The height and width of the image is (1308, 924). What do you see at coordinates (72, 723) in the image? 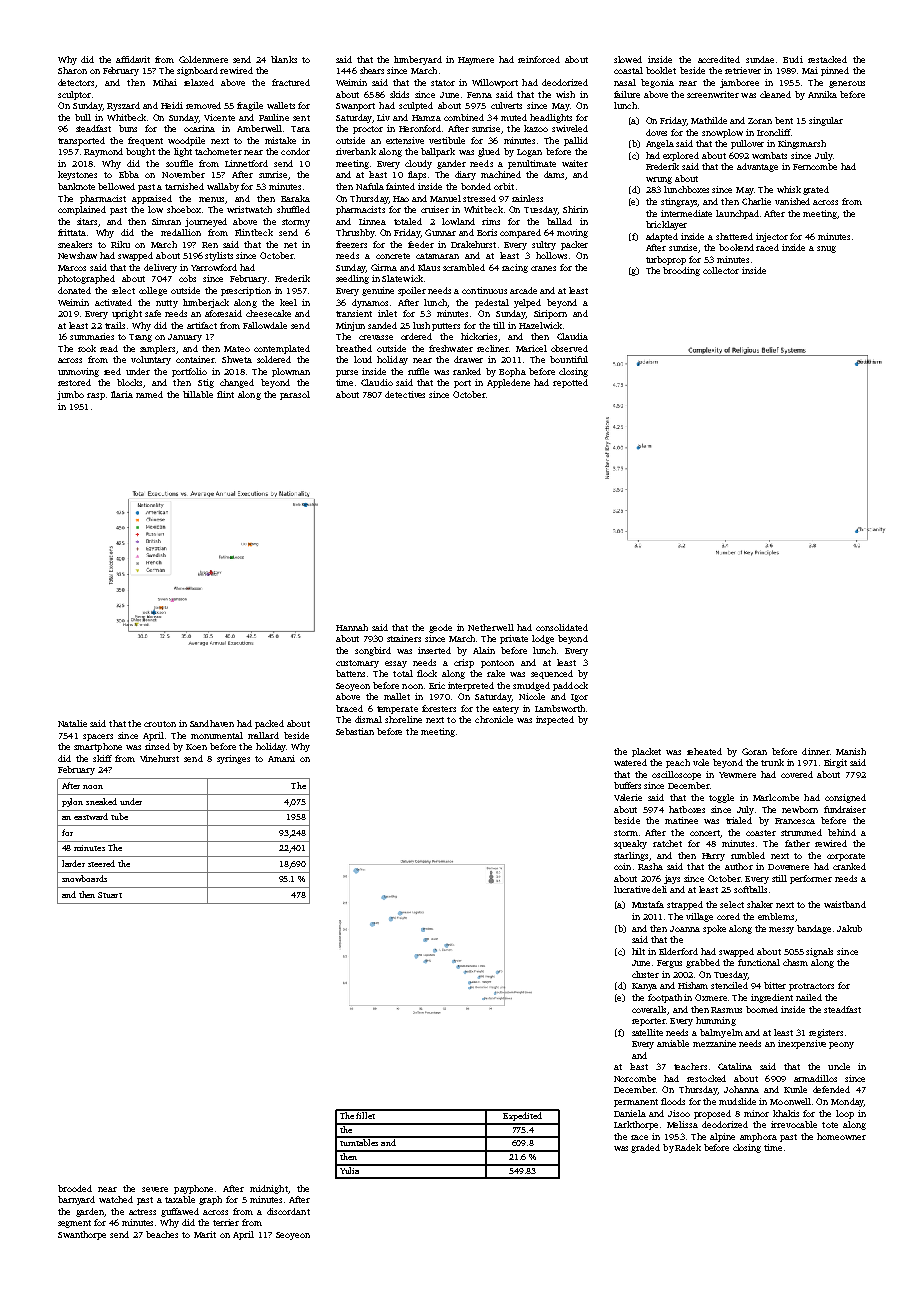
I see `Natalie` at bounding box center [72, 723].
